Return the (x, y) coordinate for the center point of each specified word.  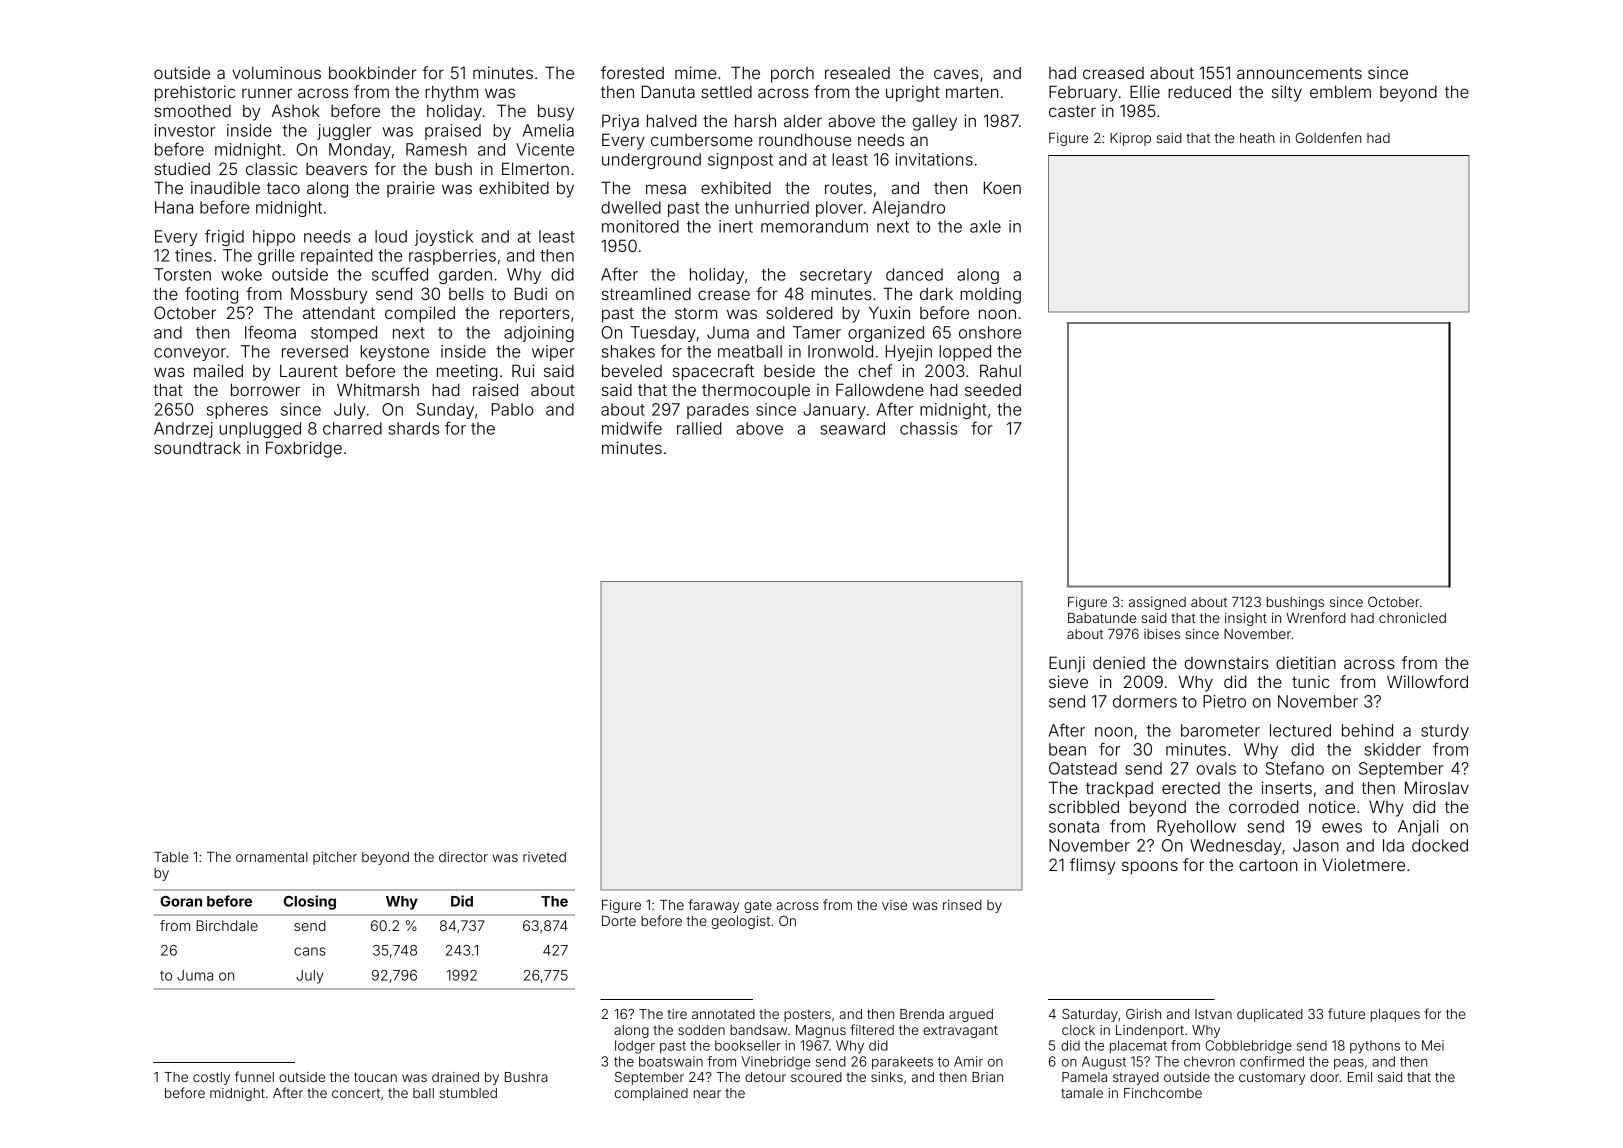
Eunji (1067, 664)
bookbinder (373, 72)
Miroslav (1437, 787)
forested (632, 72)
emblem (1340, 91)
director (463, 856)
